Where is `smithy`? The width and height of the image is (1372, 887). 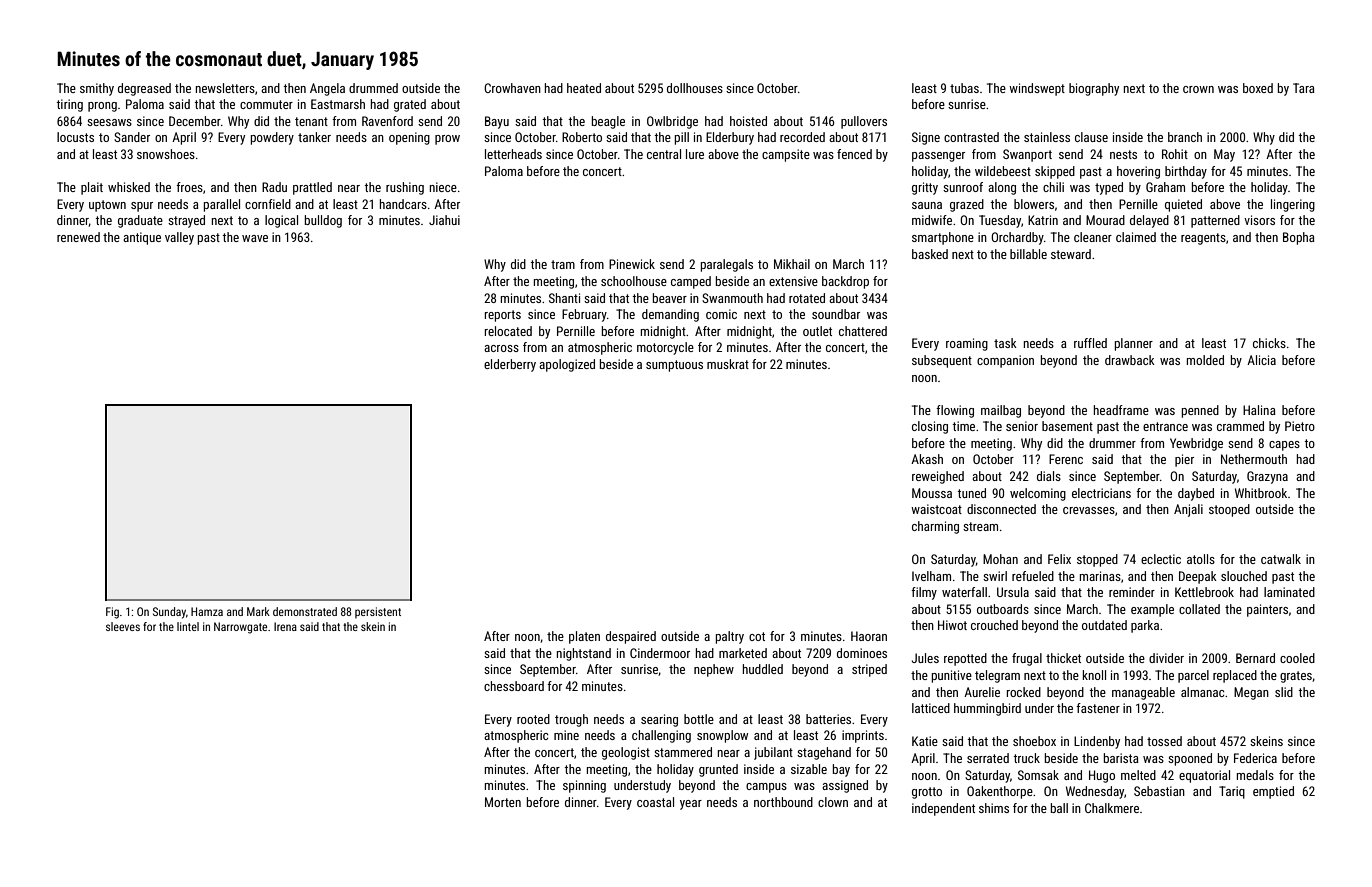 smithy is located at coordinates (97, 89).
